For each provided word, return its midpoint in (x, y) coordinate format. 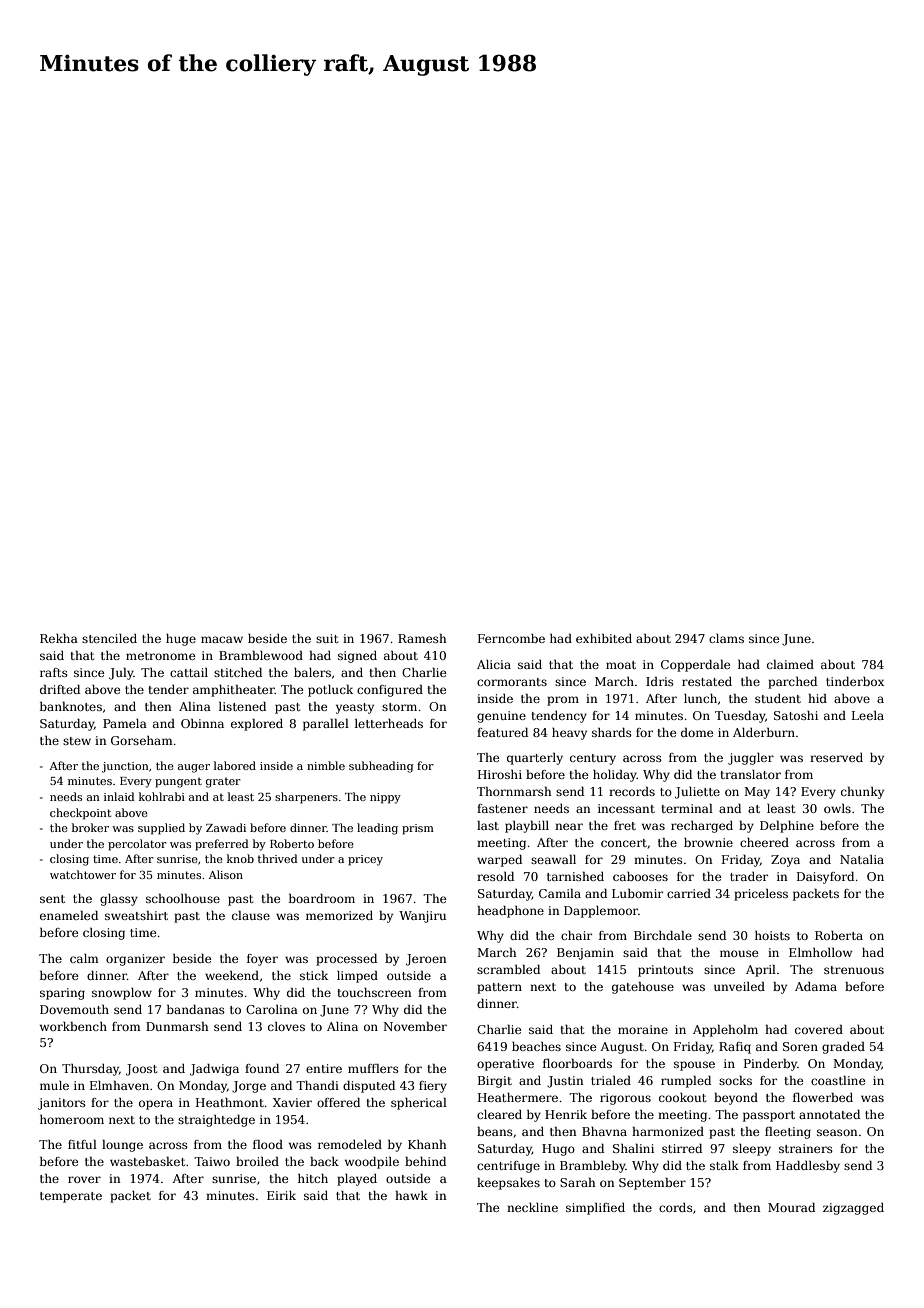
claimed (790, 664)
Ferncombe (511, 638)
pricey (365, 860)
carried (689, 893)
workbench (73, 1026)
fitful (82, 1144)
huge (181, 640)
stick (314, 975)
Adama (816, 986)
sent (52, 899)
